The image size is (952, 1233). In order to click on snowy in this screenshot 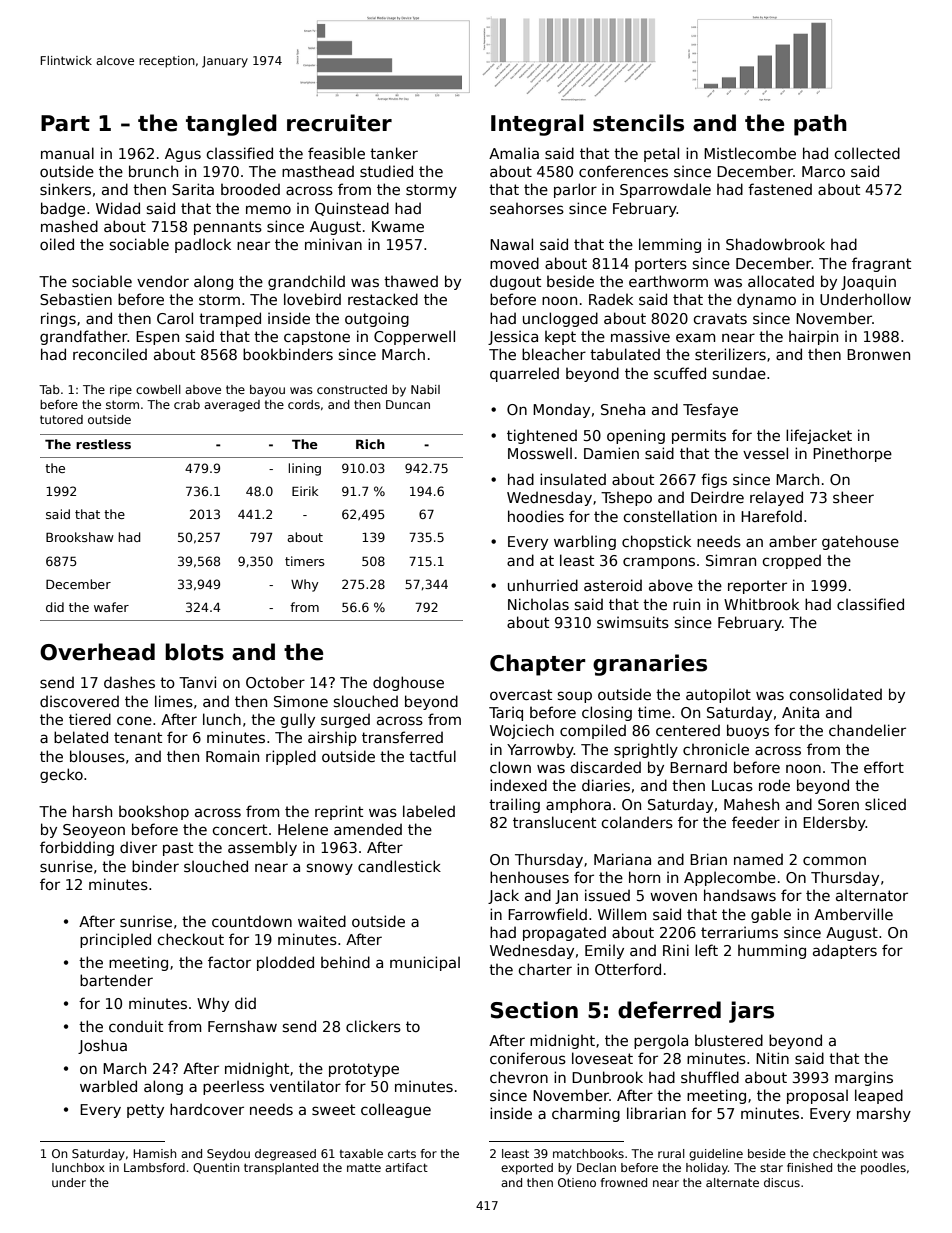, I will do `click(330, 869)`.
